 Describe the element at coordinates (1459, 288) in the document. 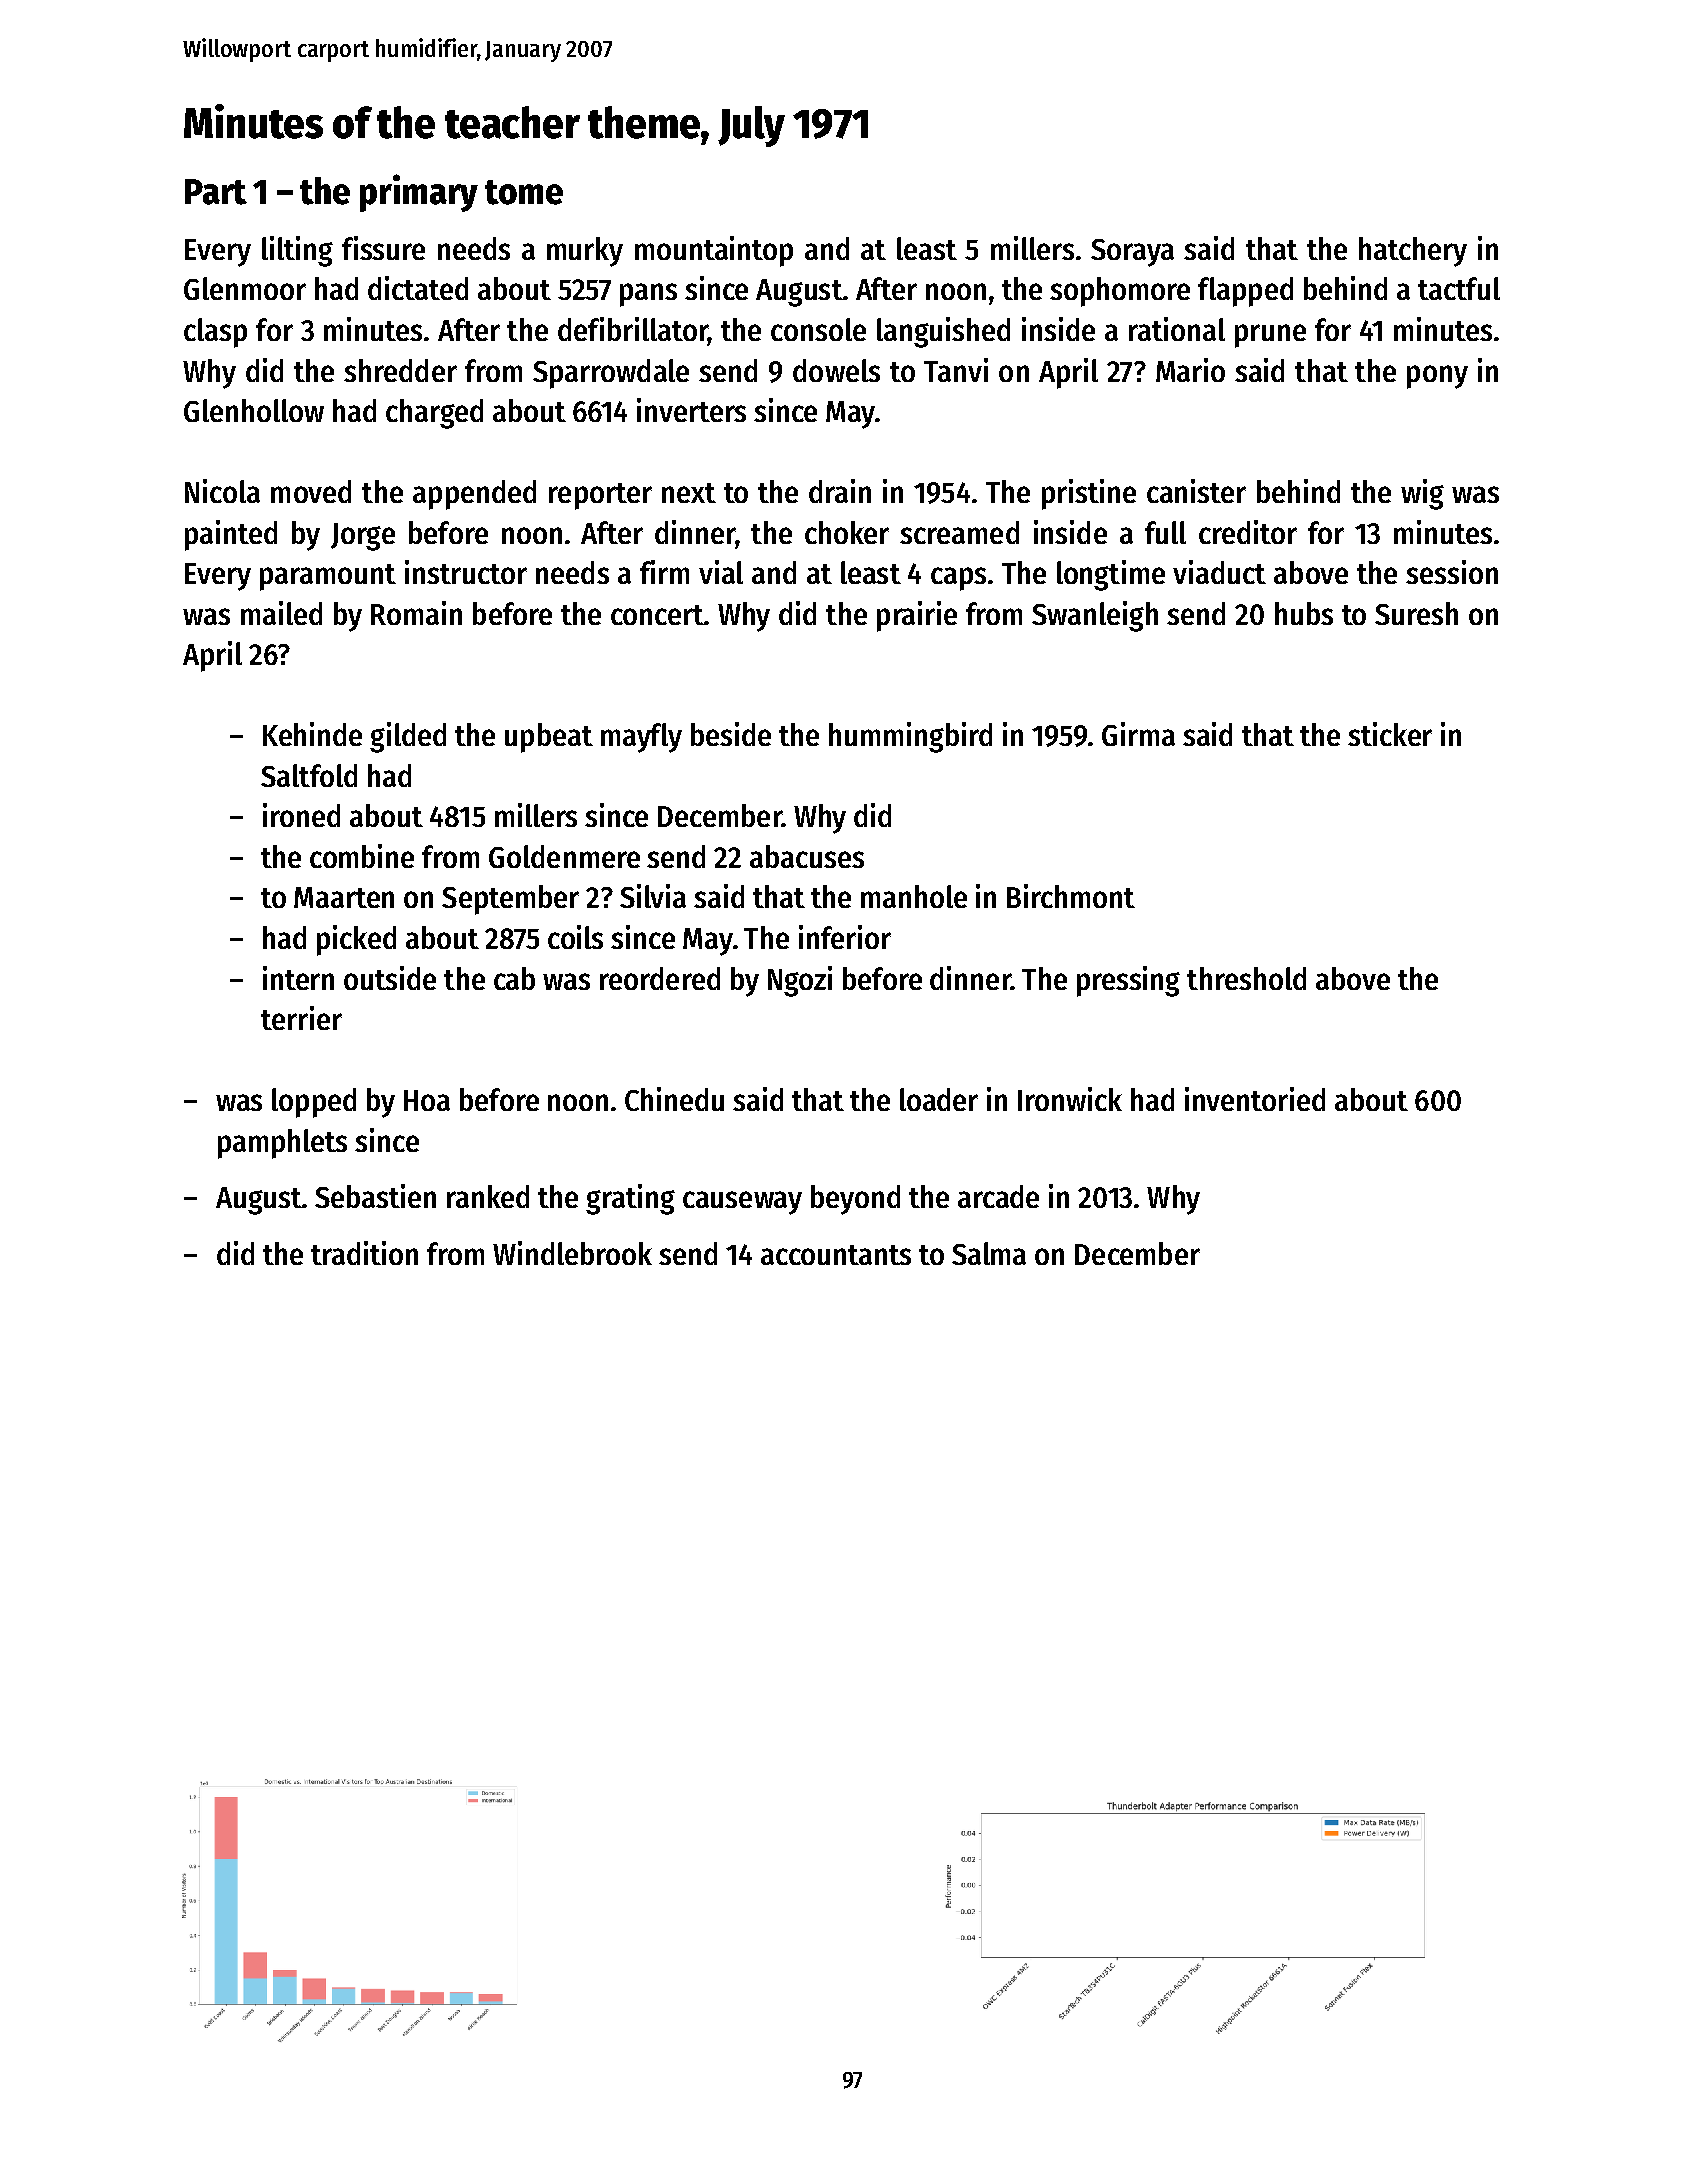

I see `tactful` at that location.
